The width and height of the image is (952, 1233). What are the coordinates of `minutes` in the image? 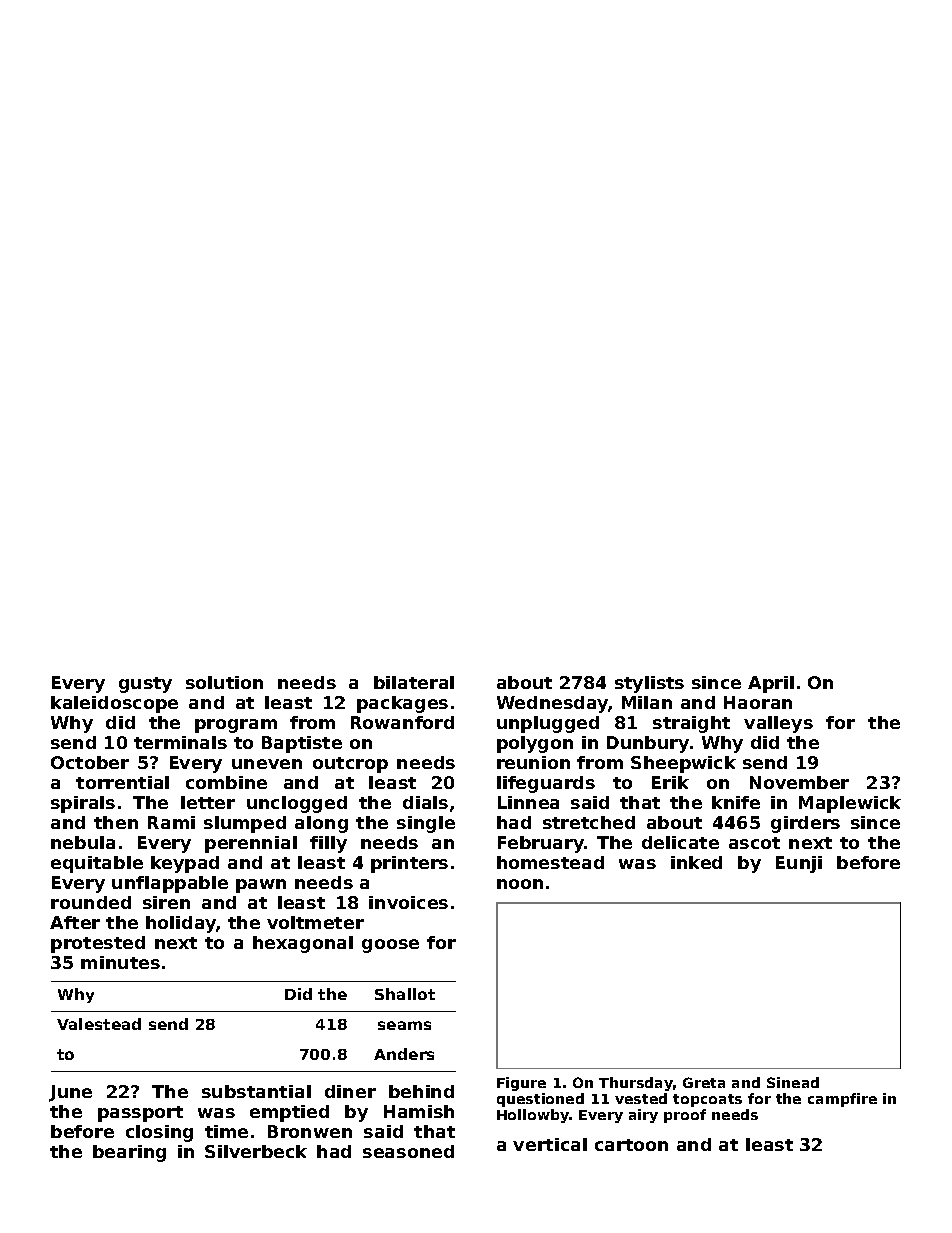 It's located at (120, 962).
